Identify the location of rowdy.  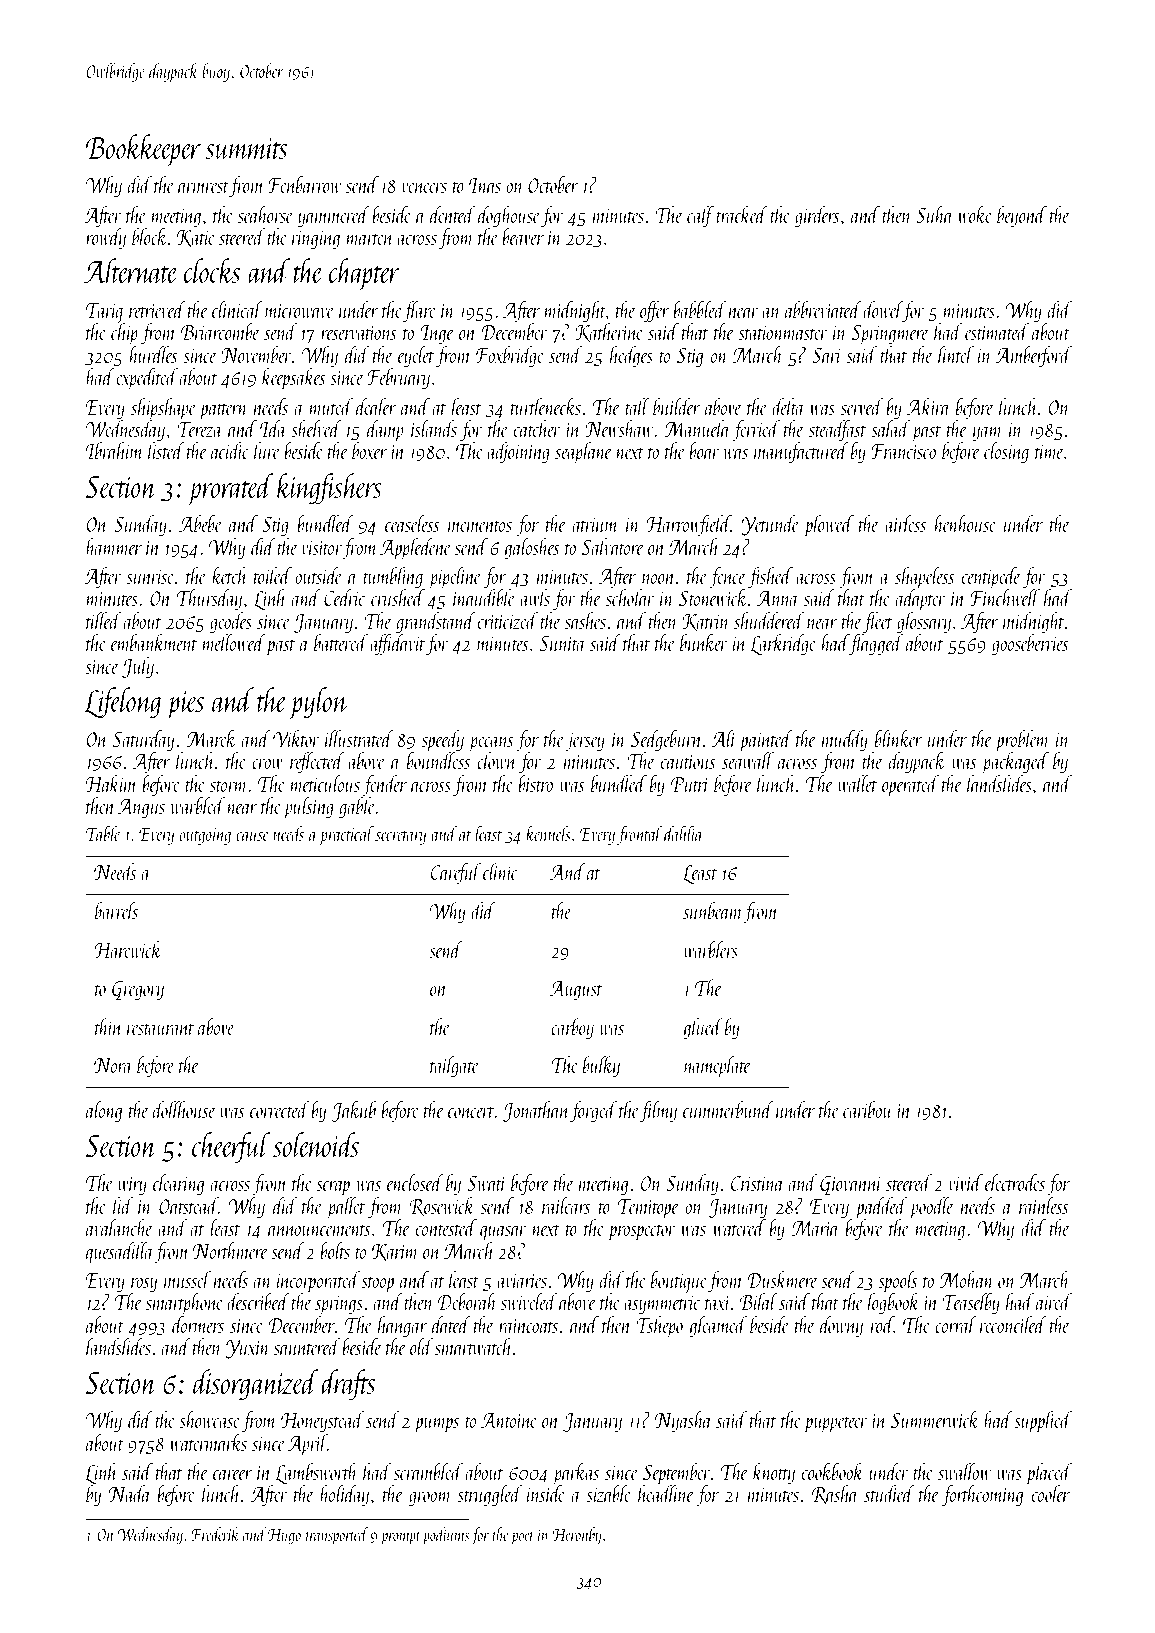
(106, 238).
